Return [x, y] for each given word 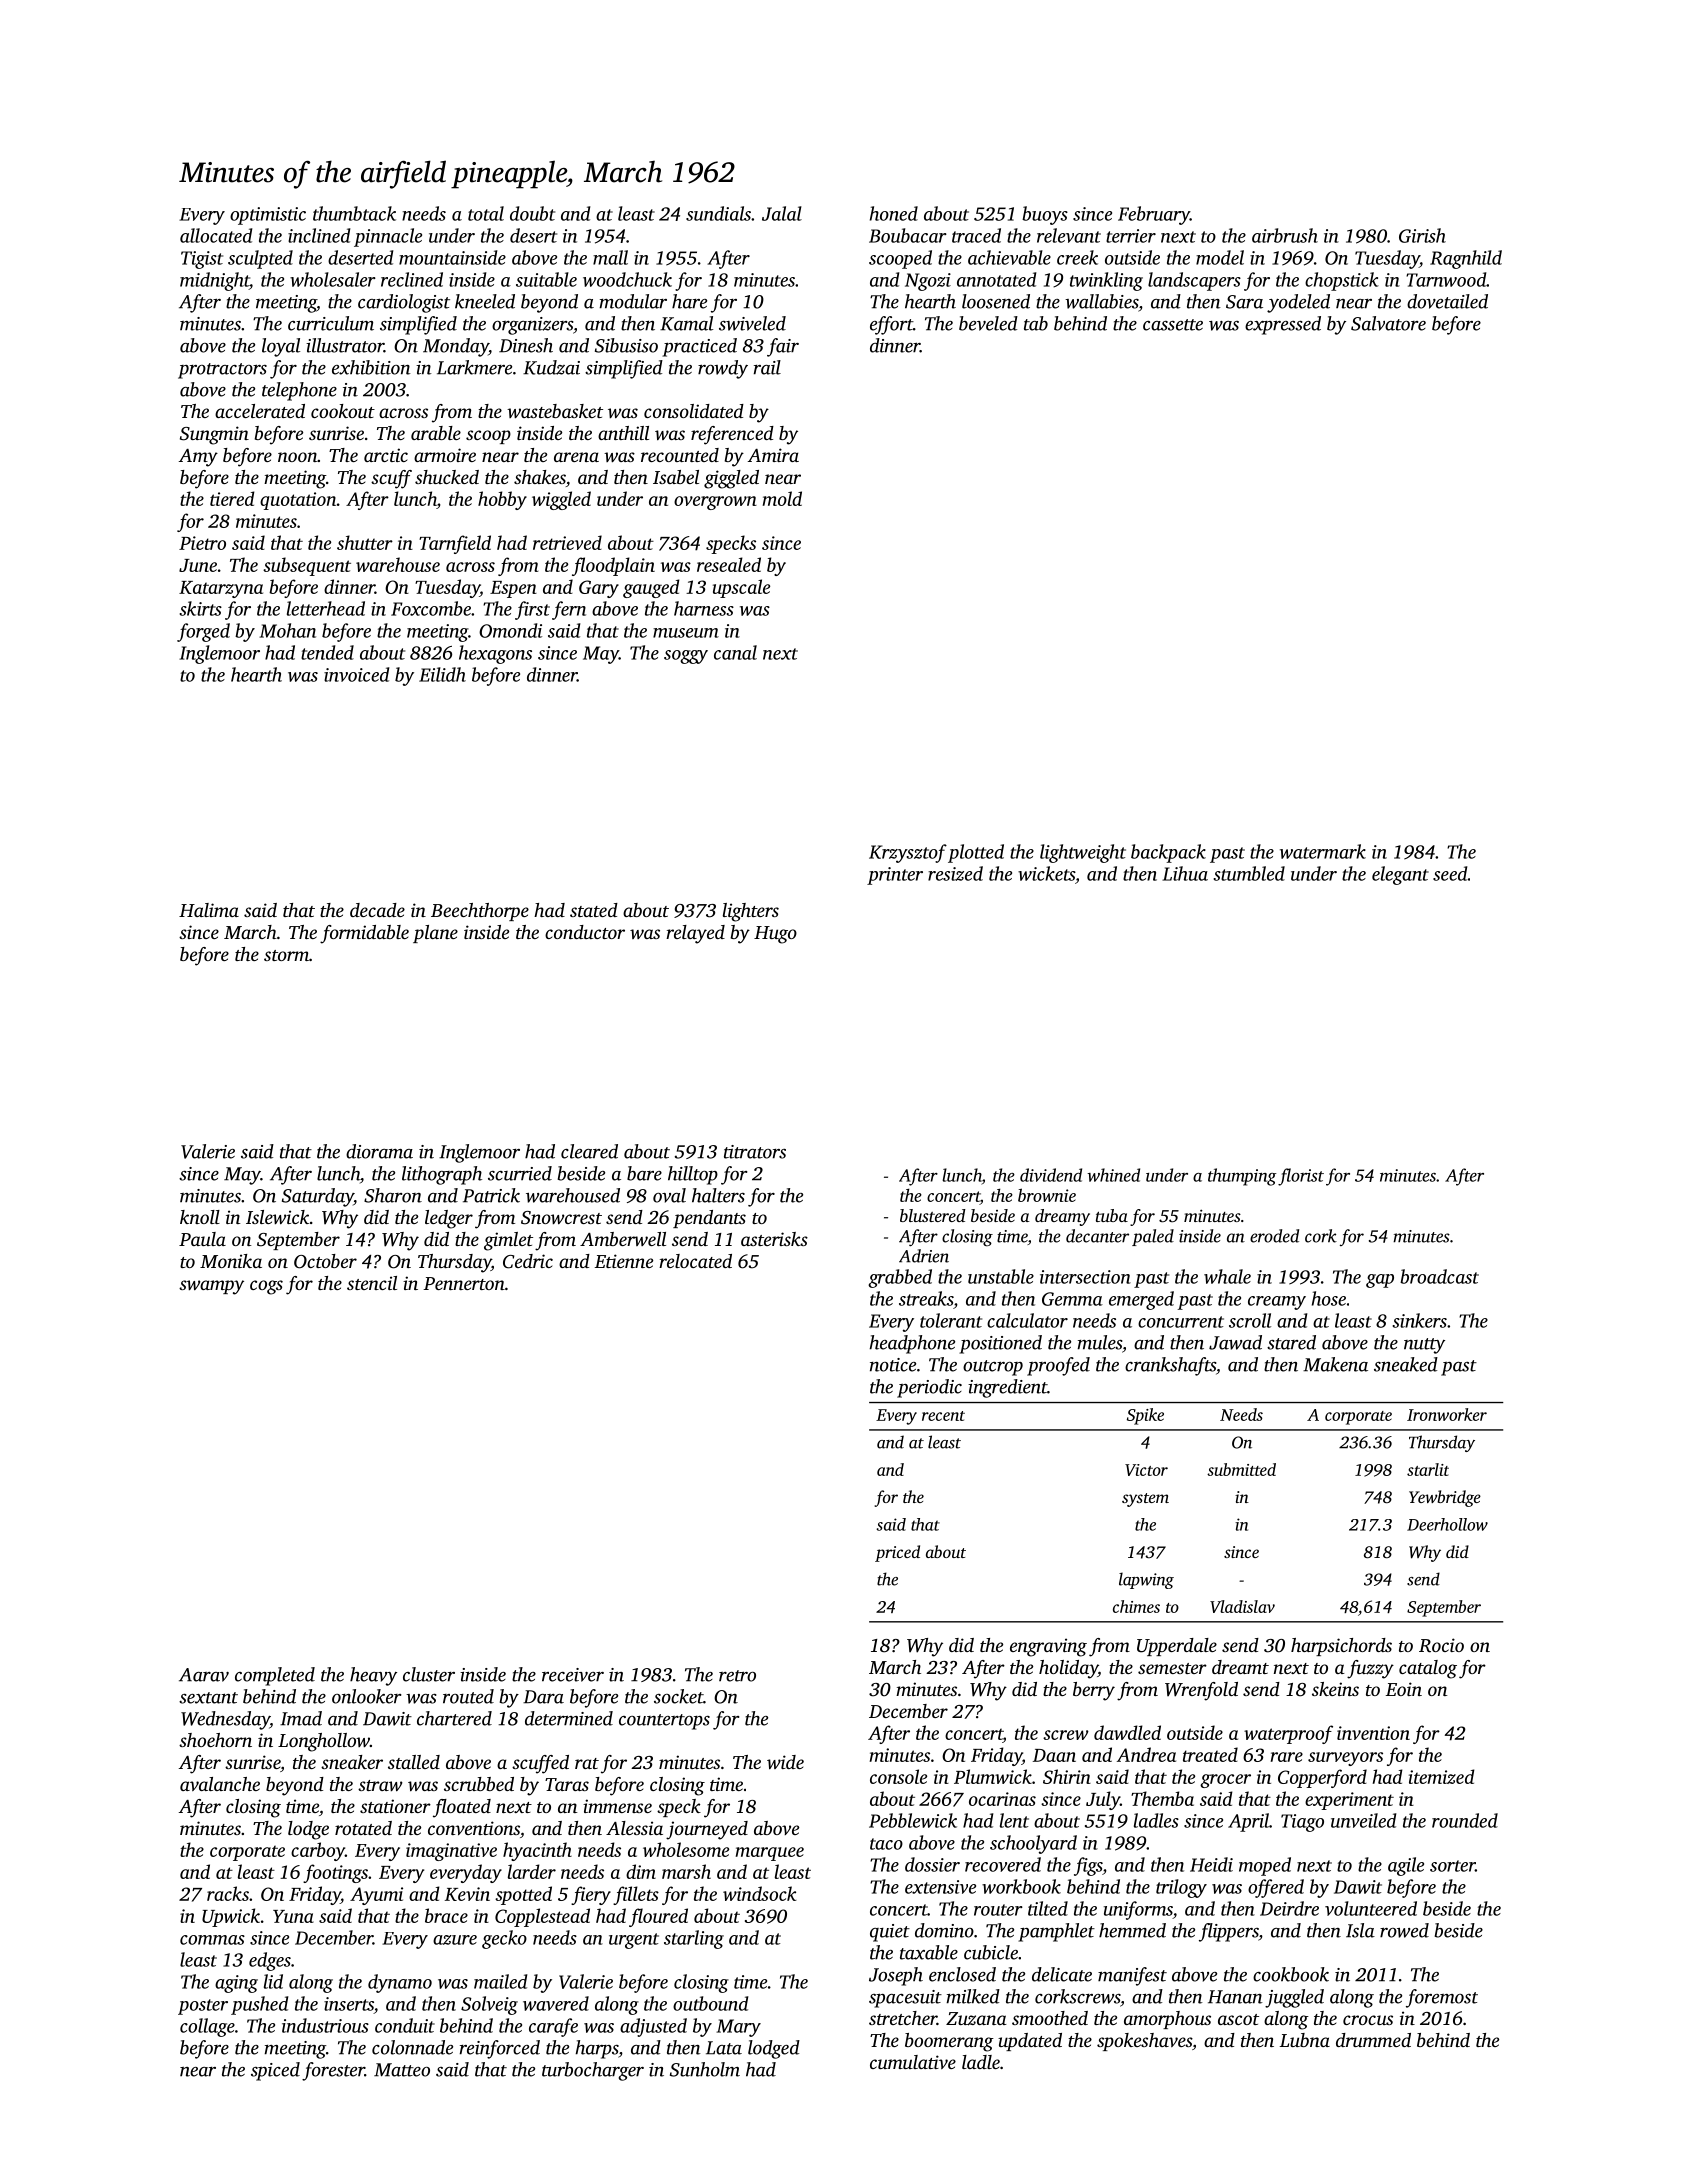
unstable [1001, 1276]
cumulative [913, 2062]
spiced [275, 2071]
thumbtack [354, 213]
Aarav [204, 1675]
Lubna [1305, 2040]
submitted [1241, 1469]
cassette [1173, 325]
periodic [929, 1388]
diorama [379, 1151]
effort [891, 325]
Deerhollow [1447, 1524]
